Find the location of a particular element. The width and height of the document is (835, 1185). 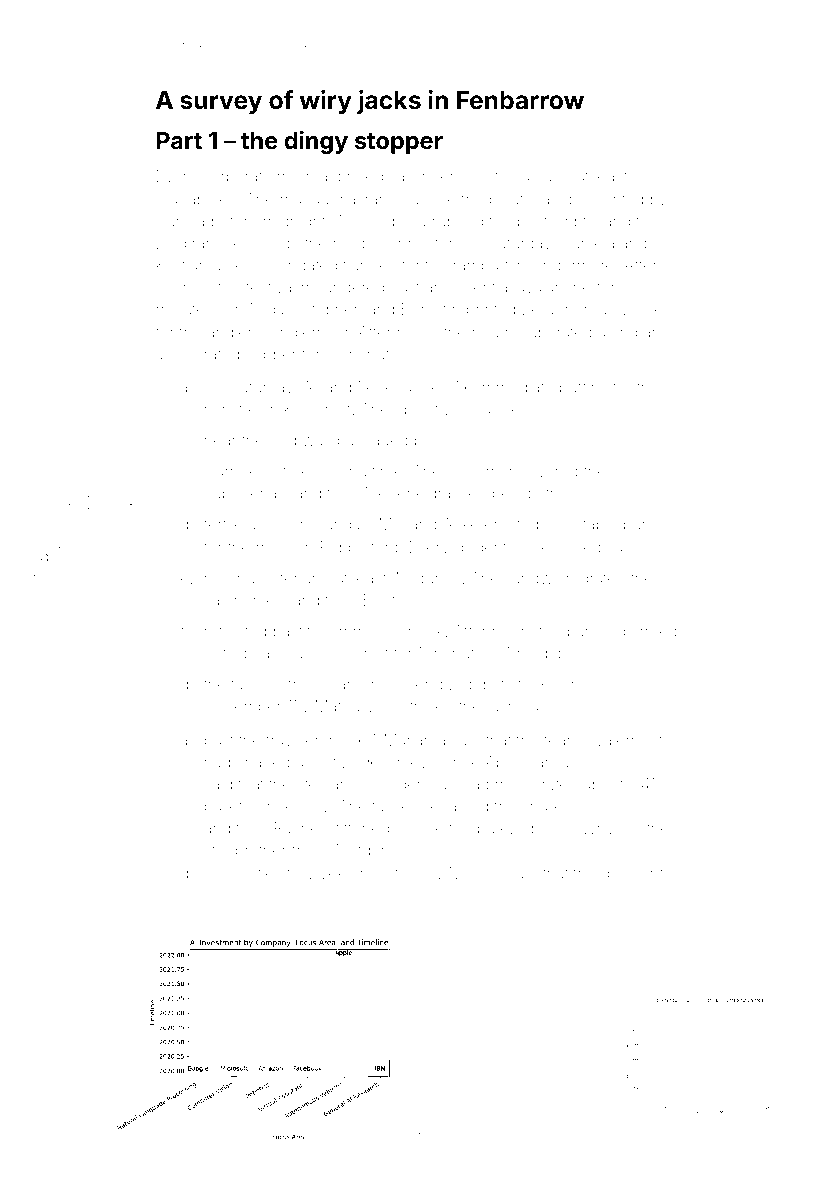

stopper is located at coordinates (399, 143).
